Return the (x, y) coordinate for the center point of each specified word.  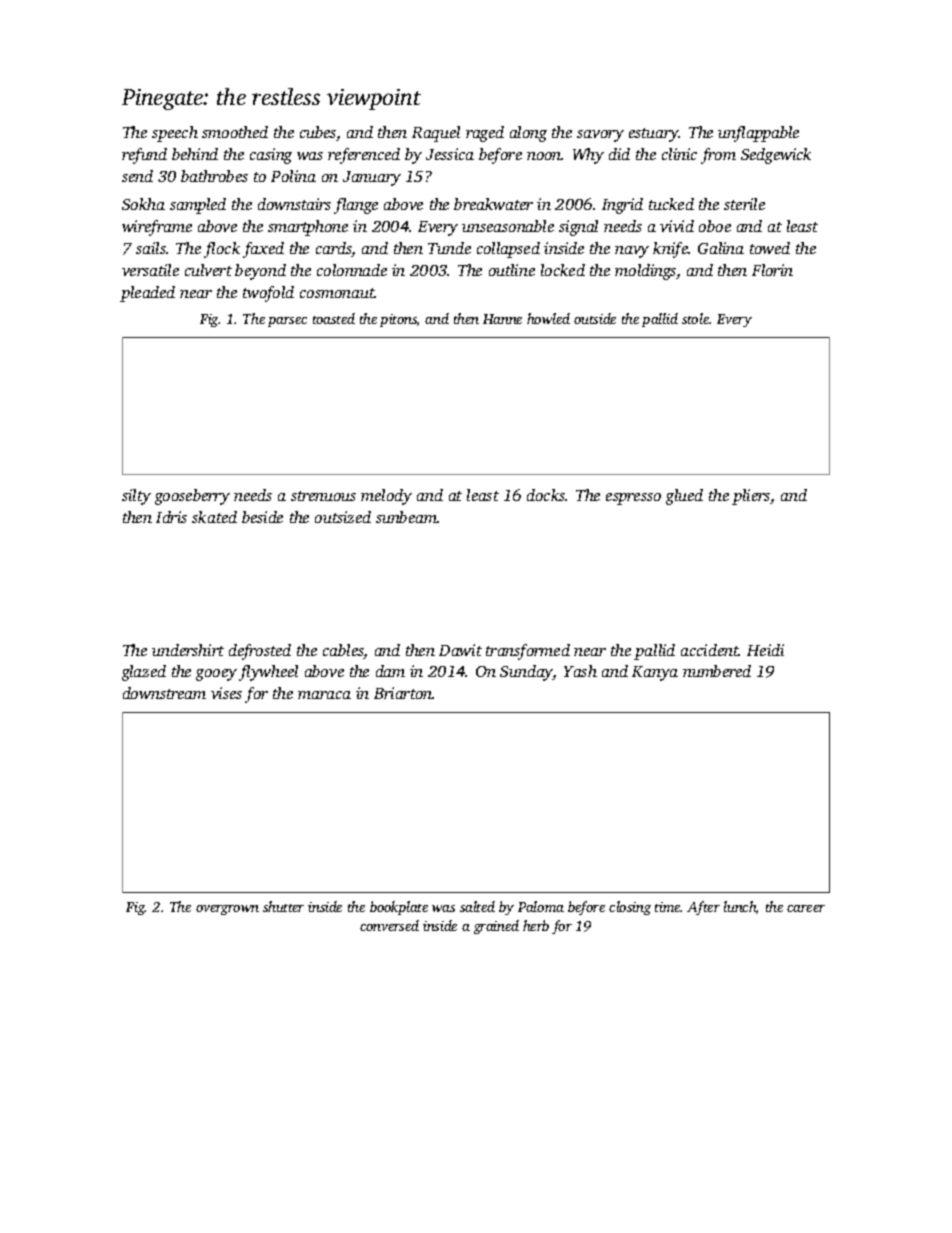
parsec (287, 322)
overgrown (227, 910)
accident (710, 650)
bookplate (399, 908)
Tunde (449, 248)
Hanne (502, 319)
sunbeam (406, 517)
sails (151, 248)
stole (695, 318)
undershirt (188, 650)
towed (770, 248)
